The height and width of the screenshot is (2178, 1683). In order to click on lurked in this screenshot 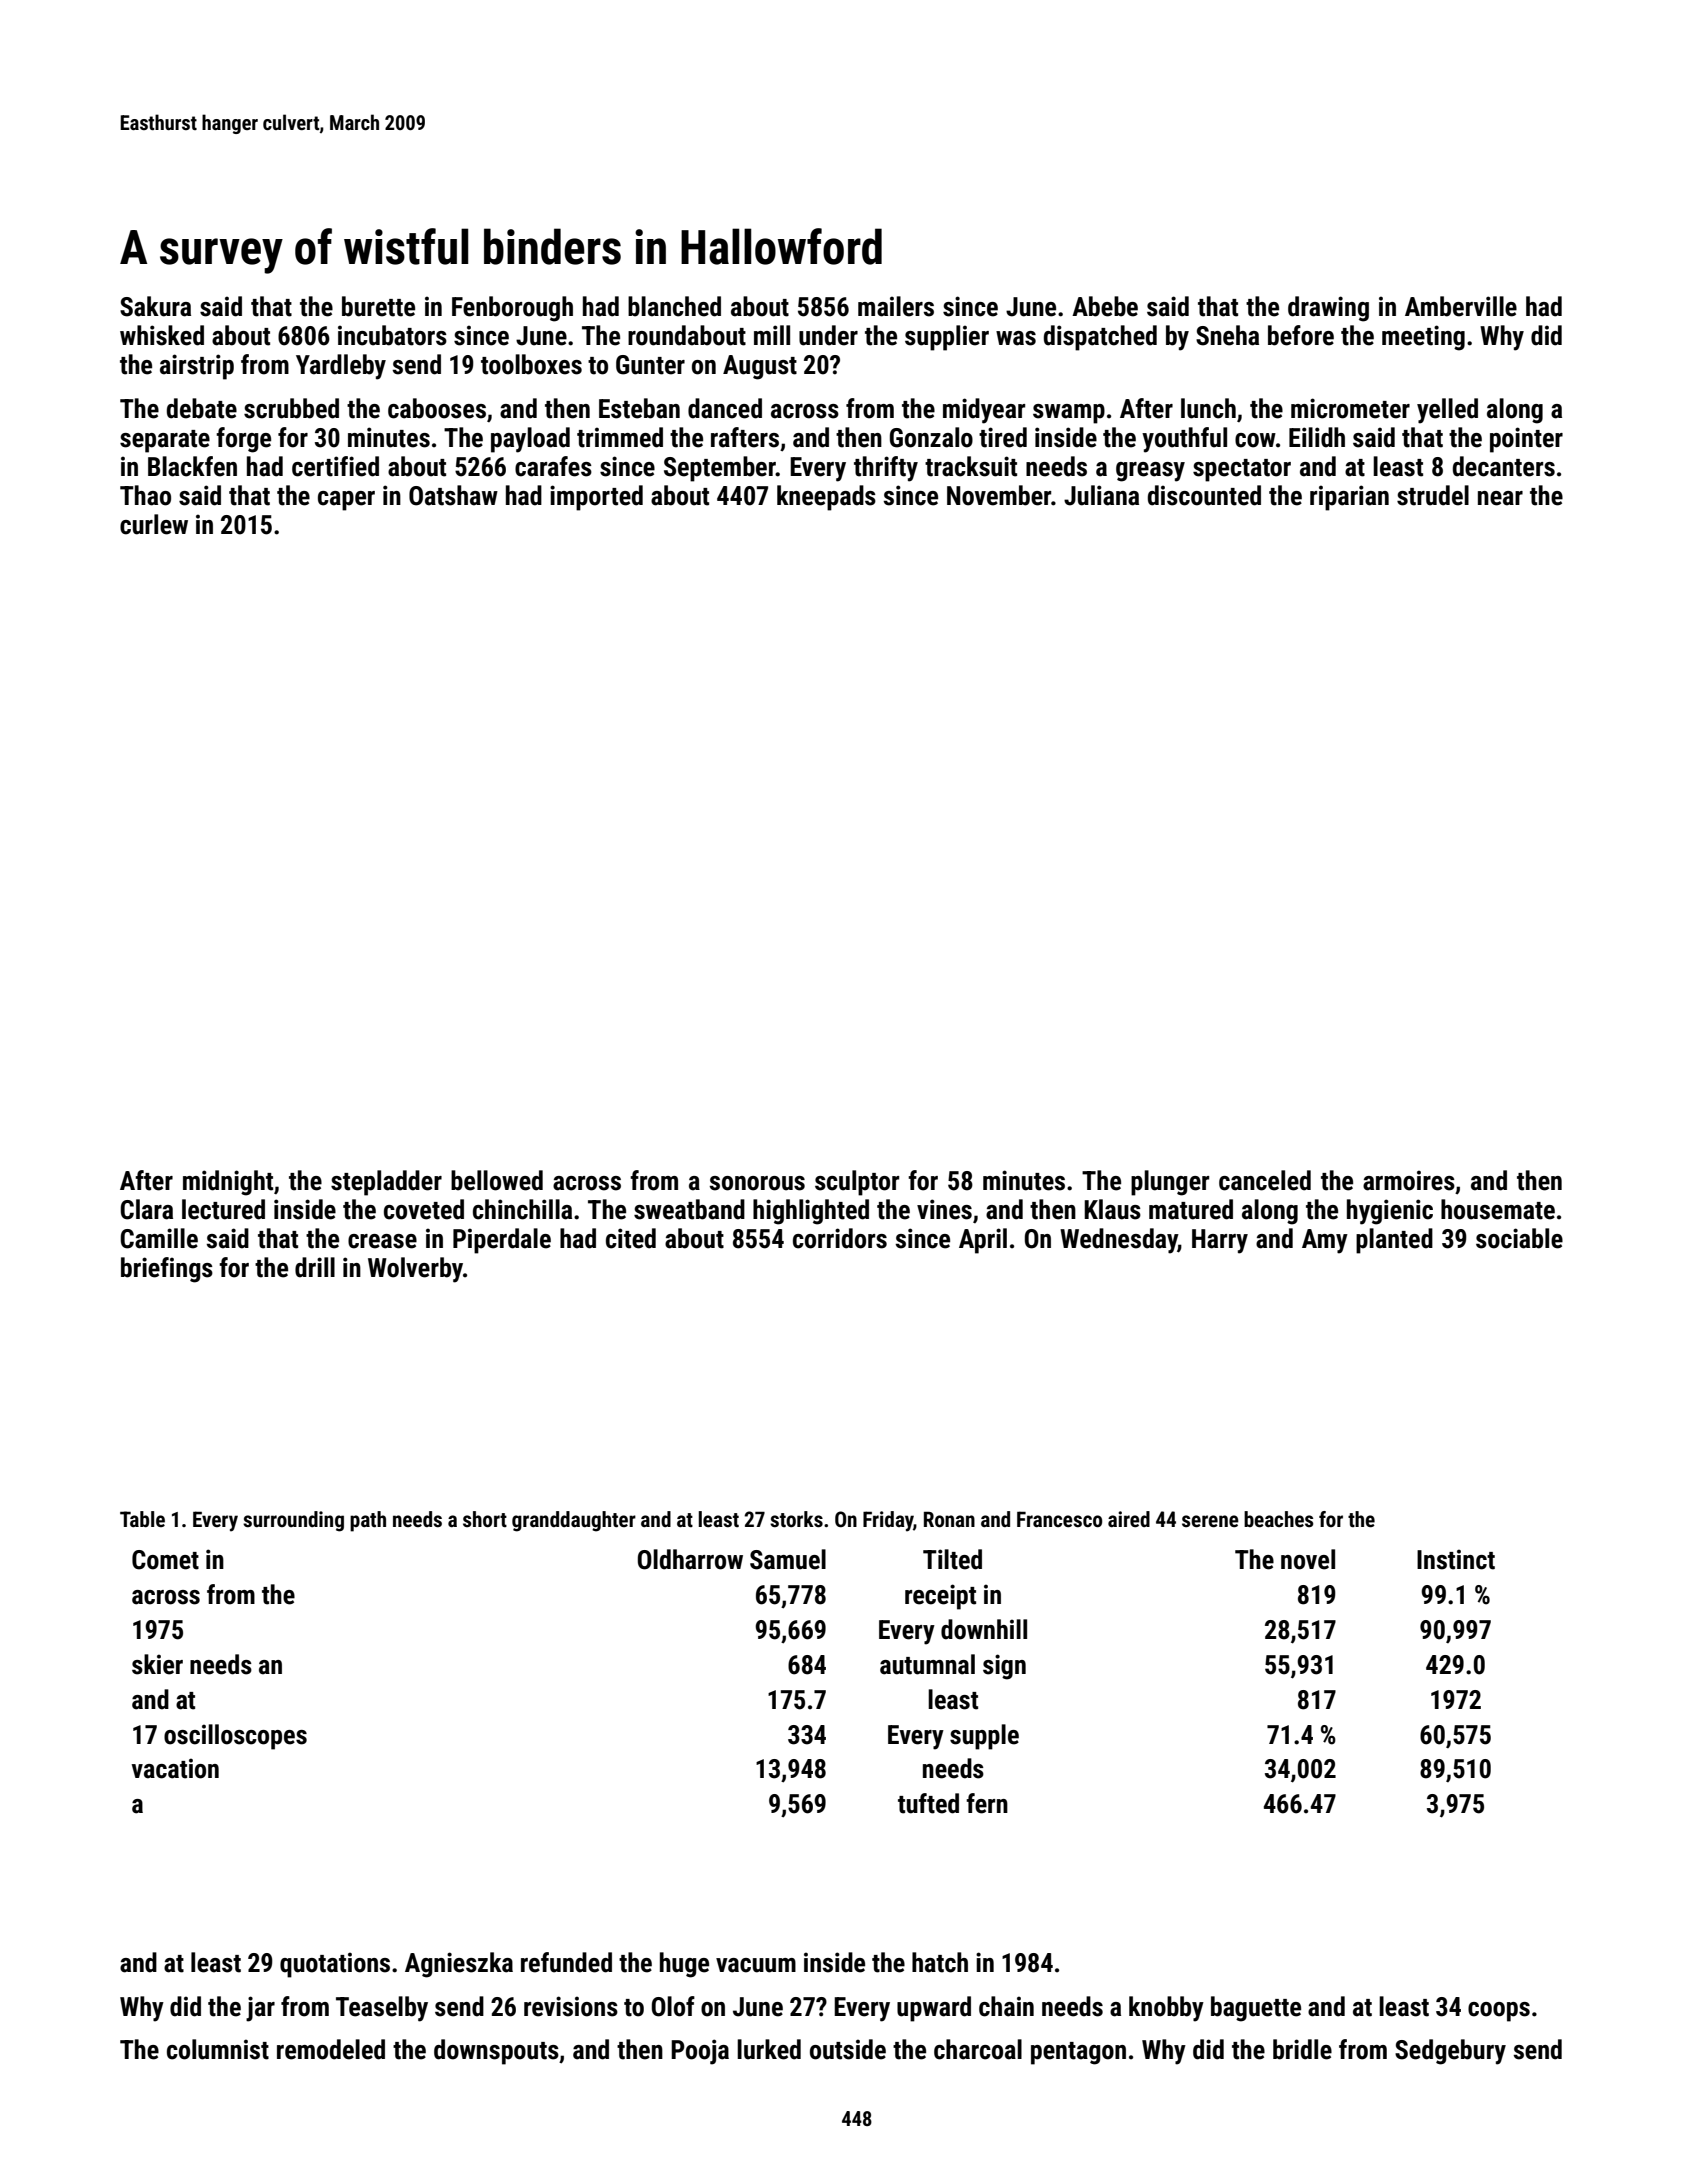, I will do `click(769, 2049)`.
